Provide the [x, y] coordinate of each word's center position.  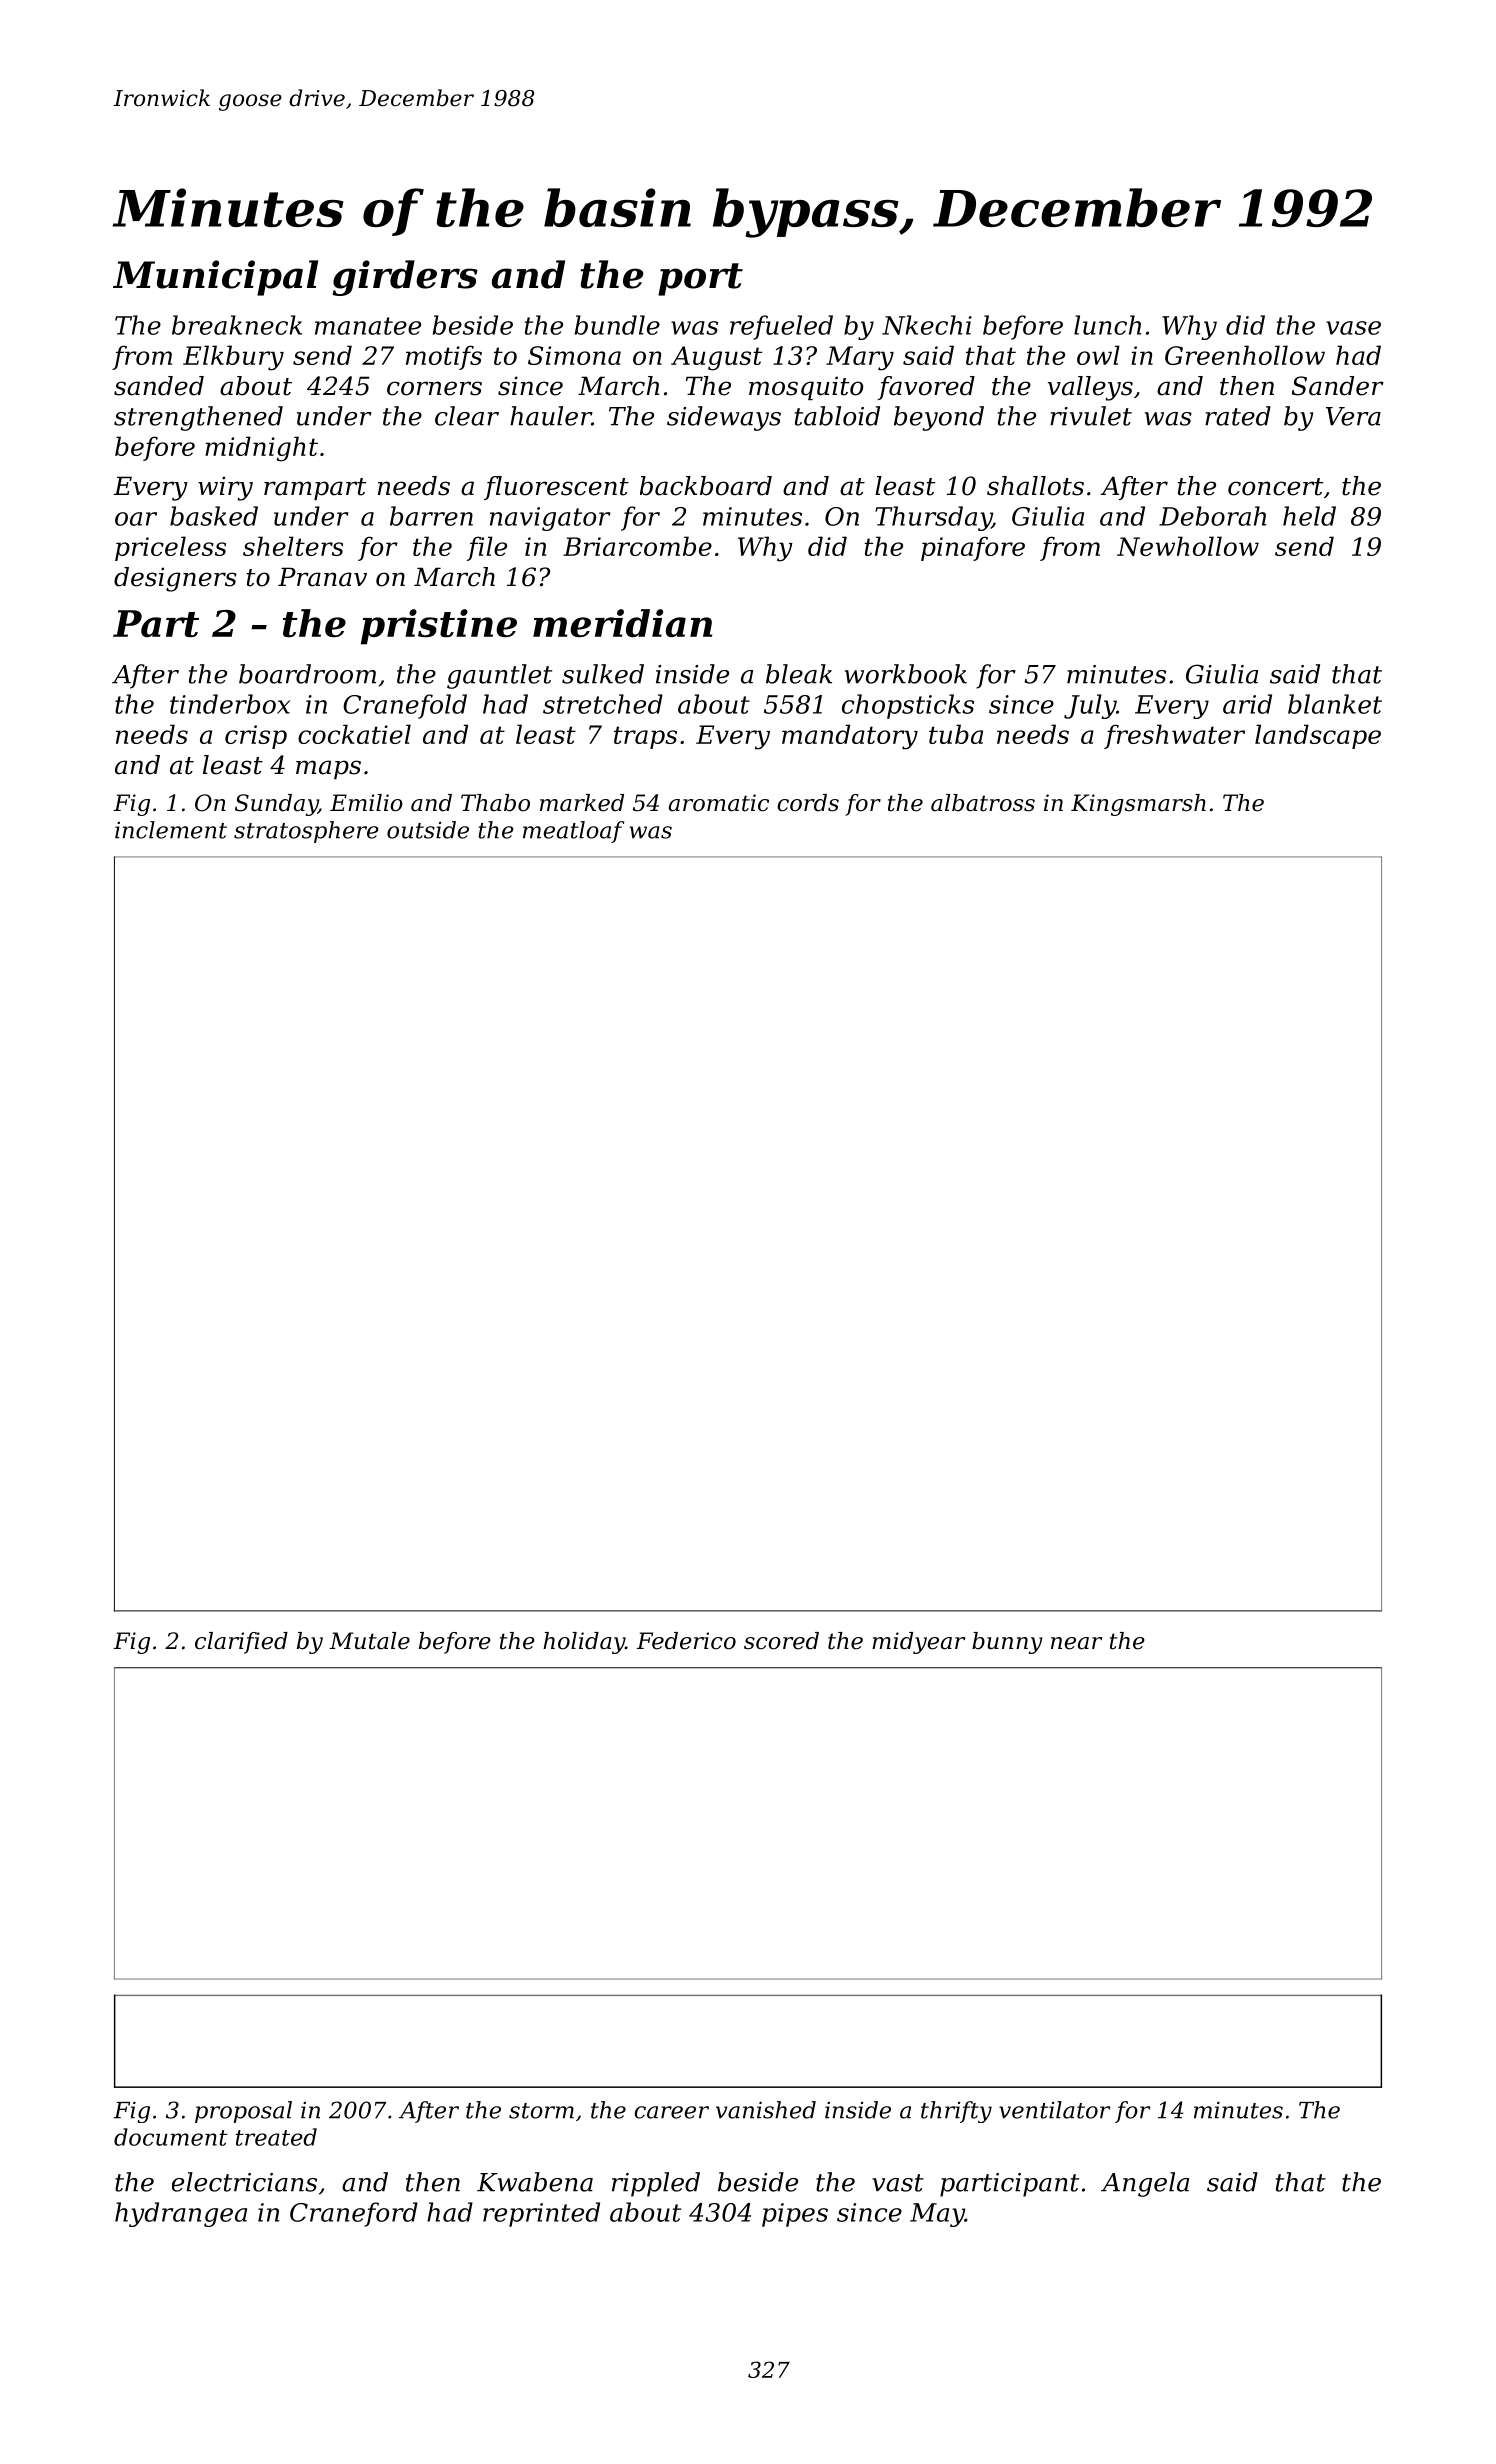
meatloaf [574, 832]
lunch [1107, 325]
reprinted [541, 2214]
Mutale [370, 1641]
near [1076, 1643]
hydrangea [181, 2214]
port [700, 279]
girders [405, 278]
